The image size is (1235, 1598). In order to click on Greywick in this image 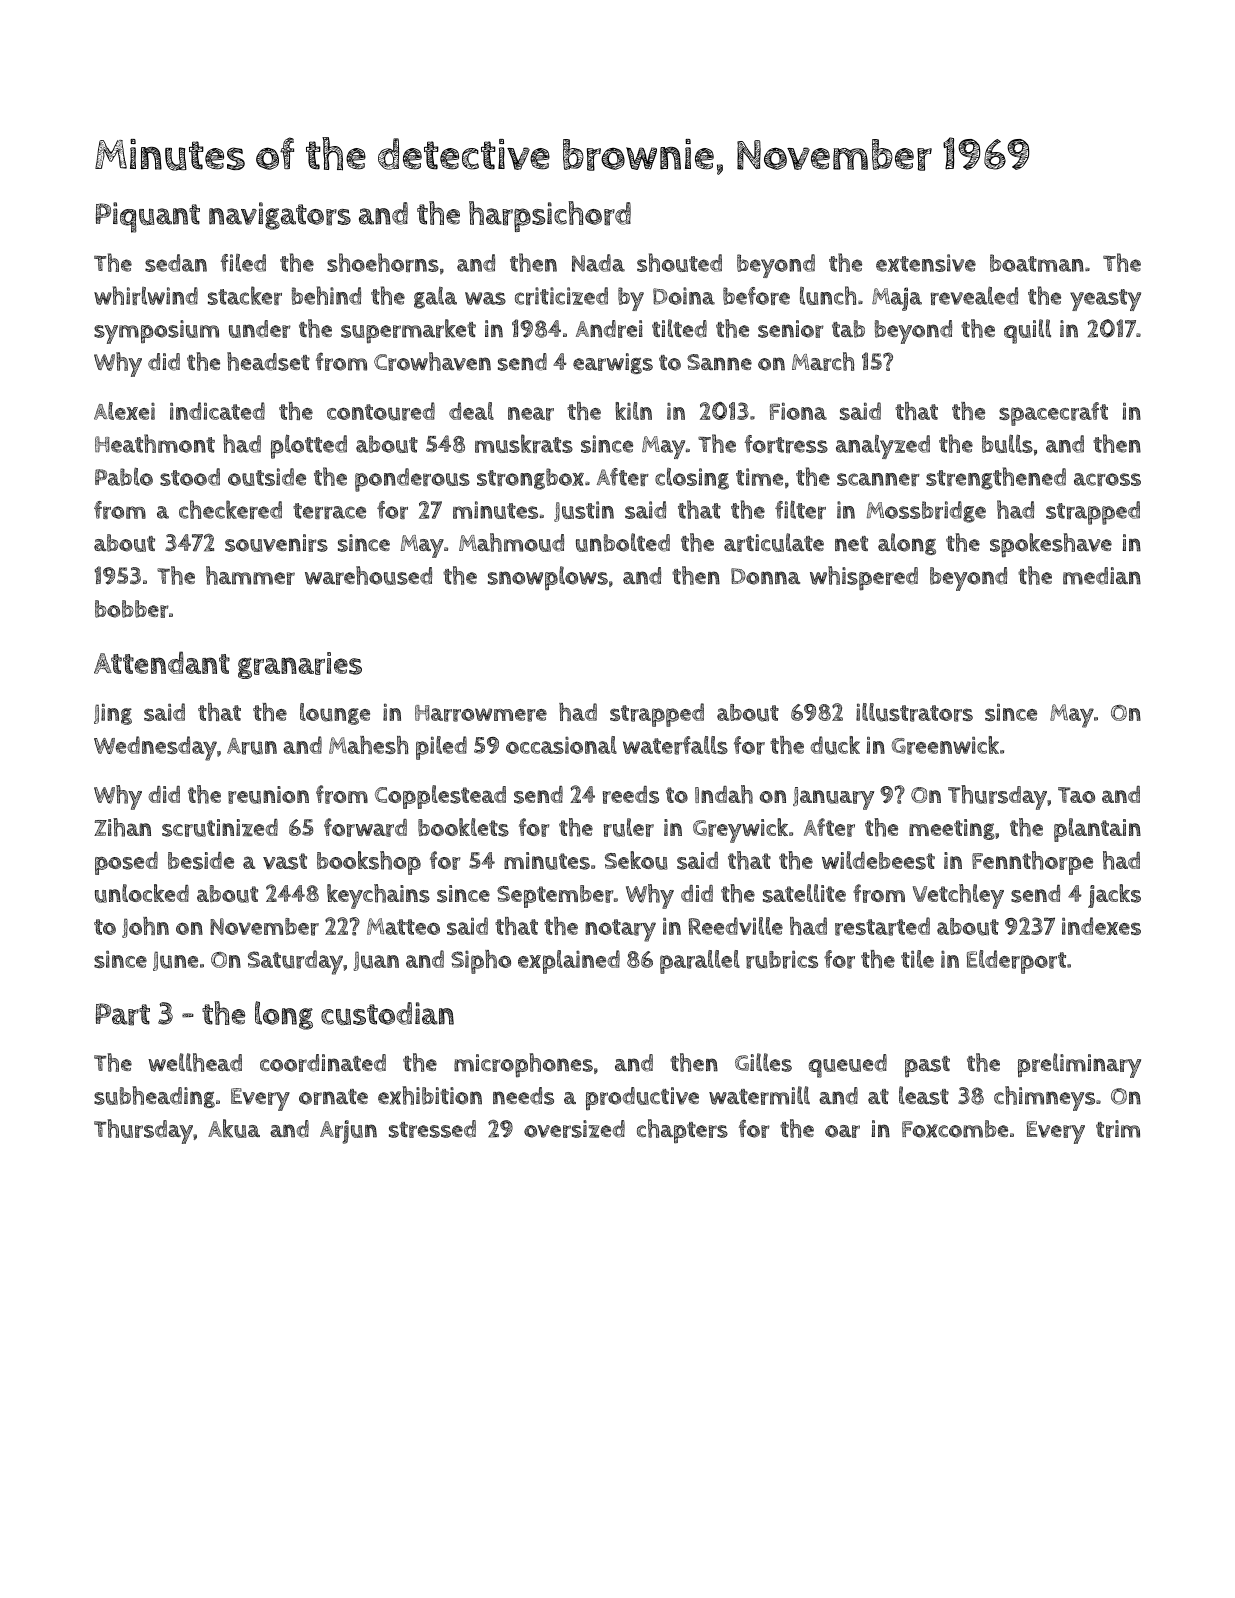, I will do `click(740, 830)`.
